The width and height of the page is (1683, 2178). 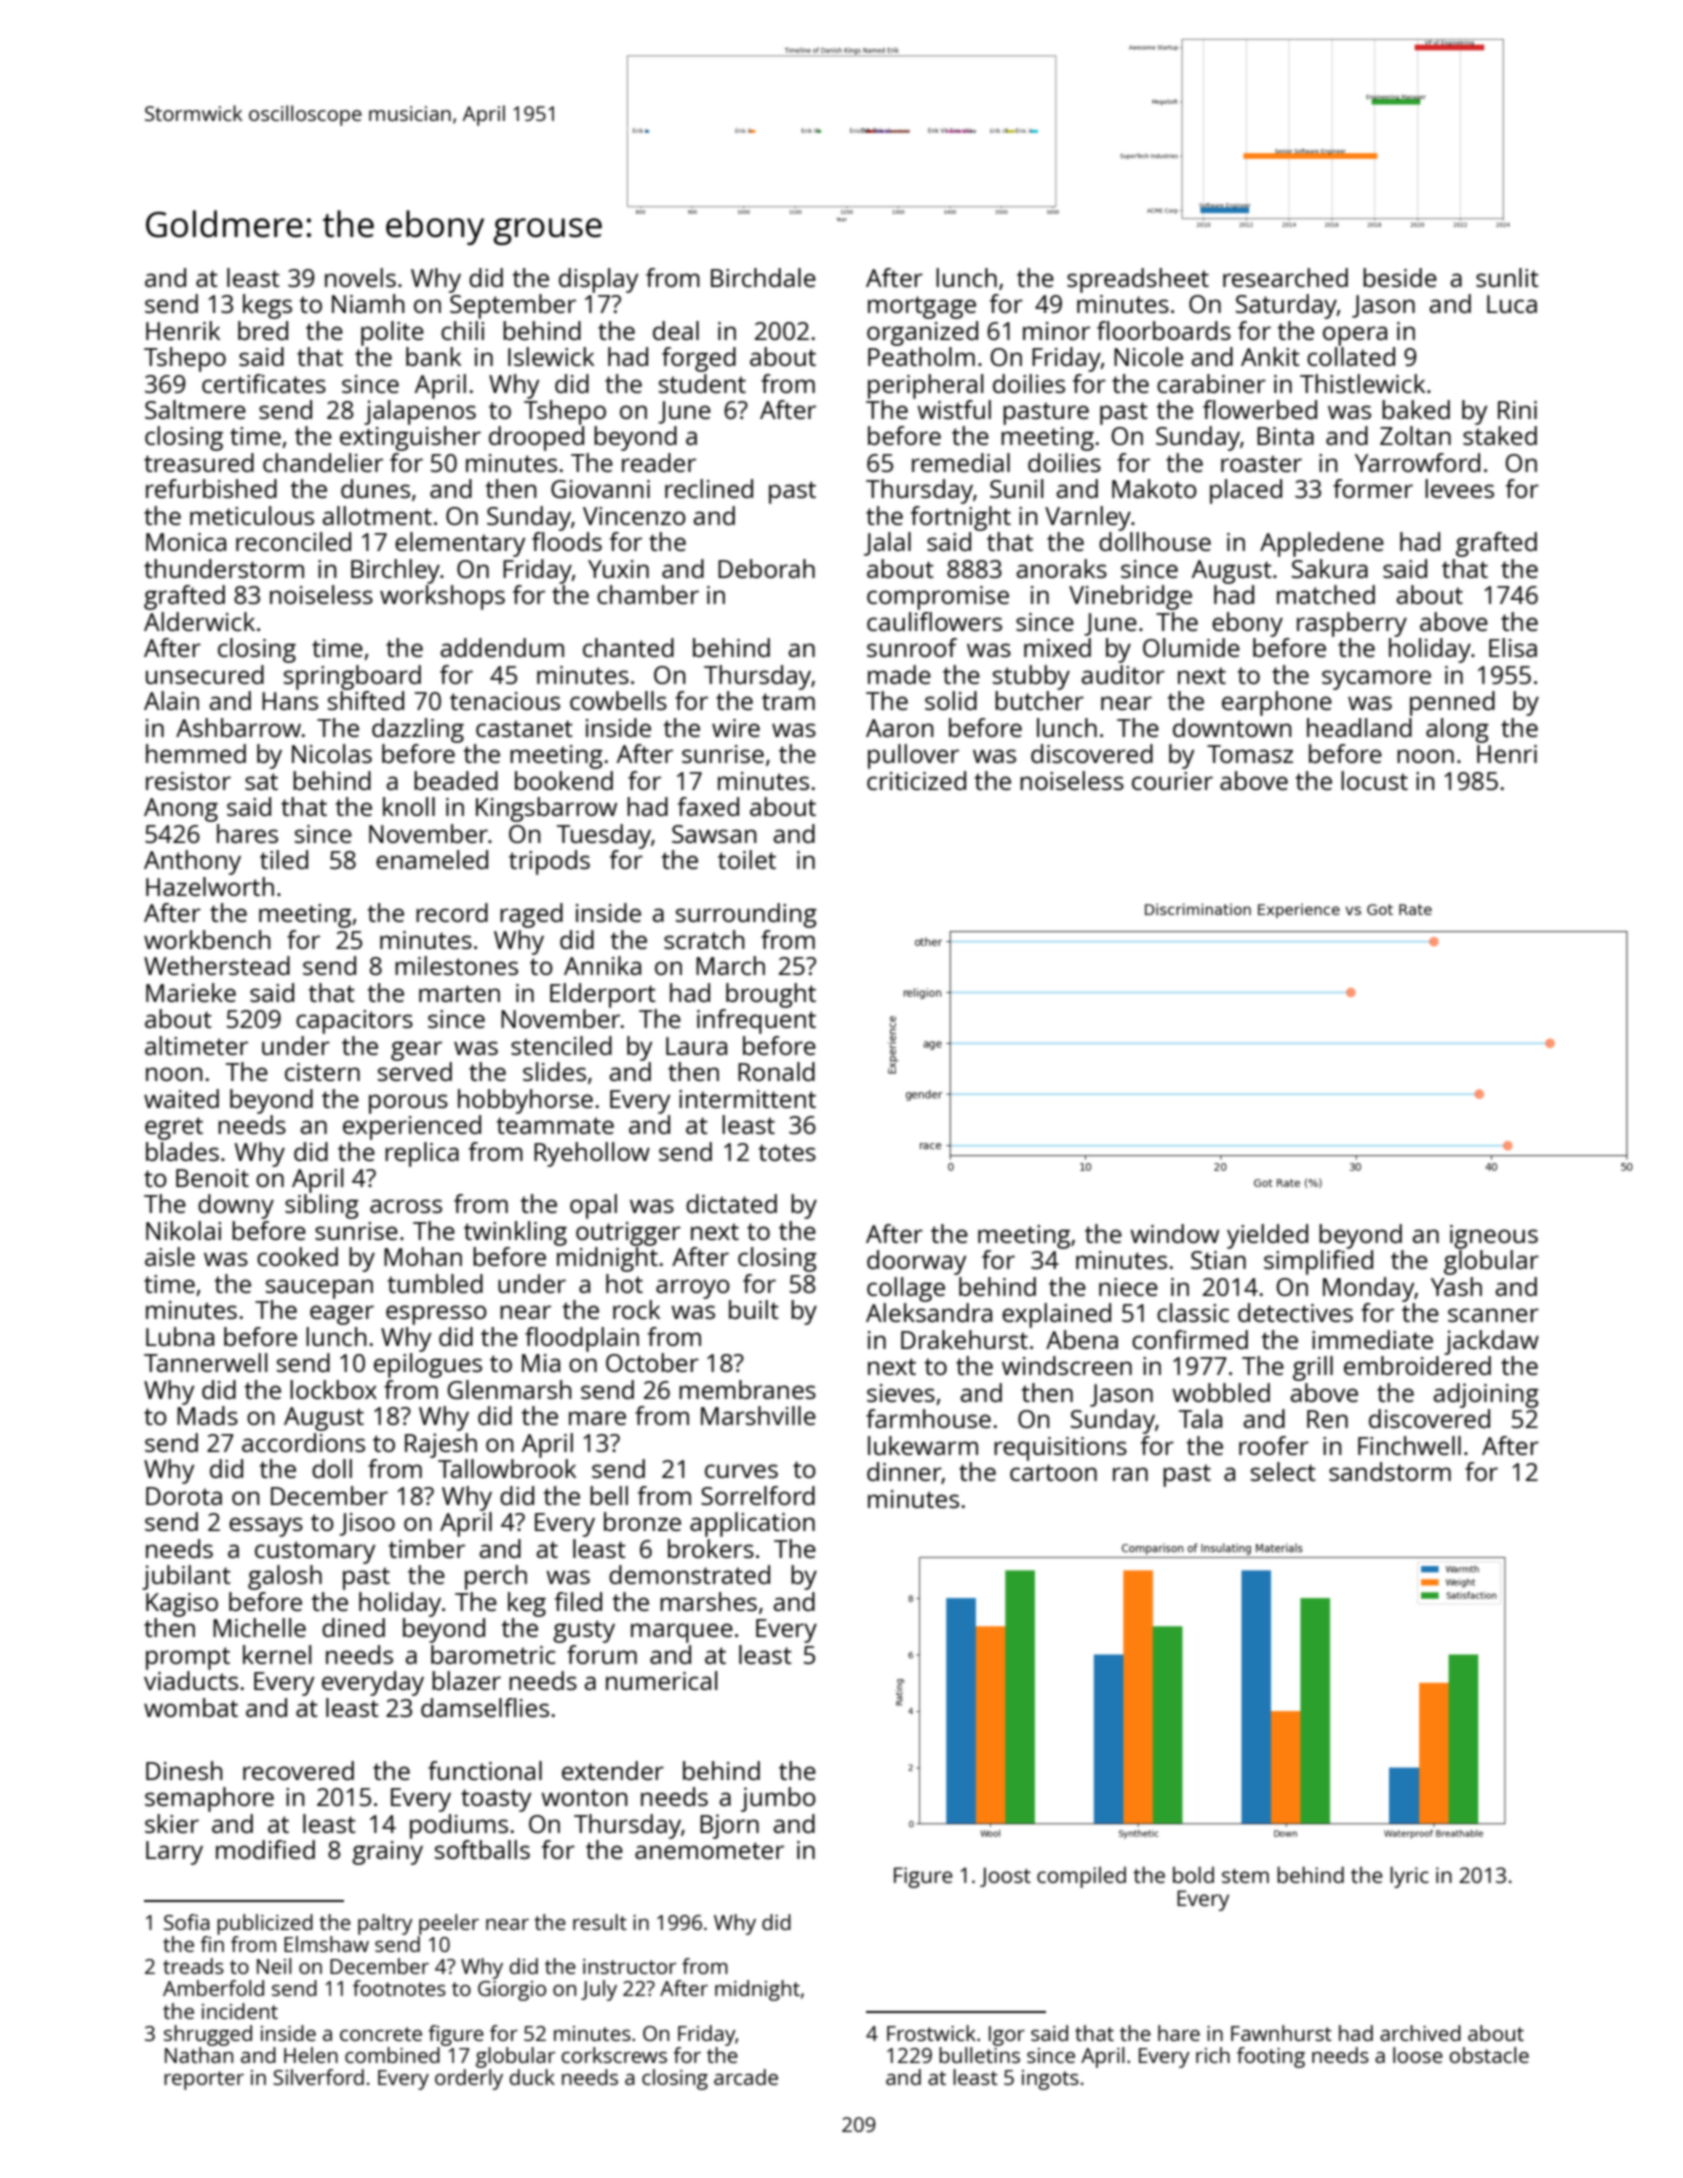 What do you see at coordinates (763, 277) in the page?
I see `Birchdale` at bounding box center [763, 277].
